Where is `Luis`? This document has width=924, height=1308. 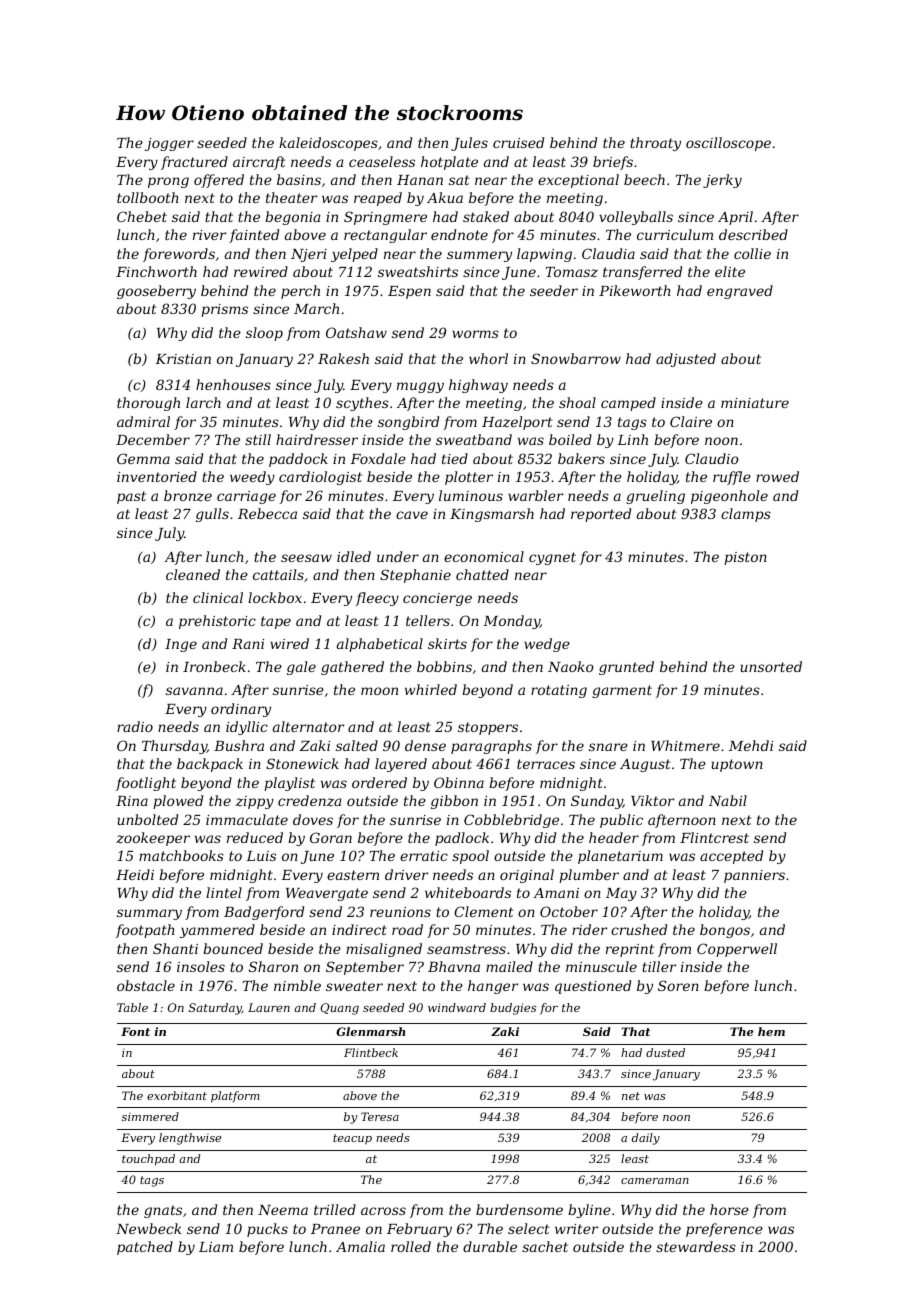
Luis is located at coordinates (261, 856).
